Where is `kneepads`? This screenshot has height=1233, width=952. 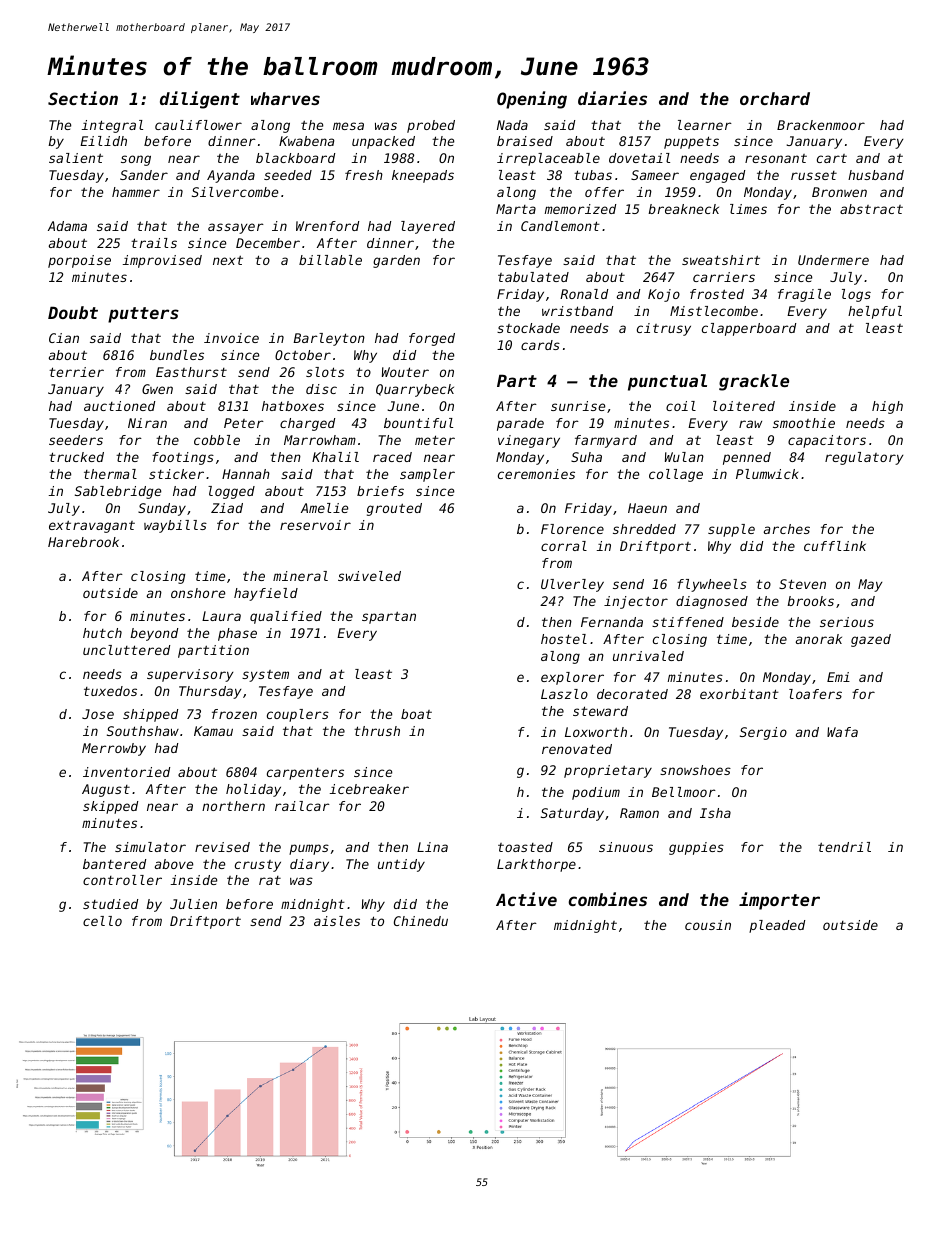
kneepads is located at coordinates (423, 176).
